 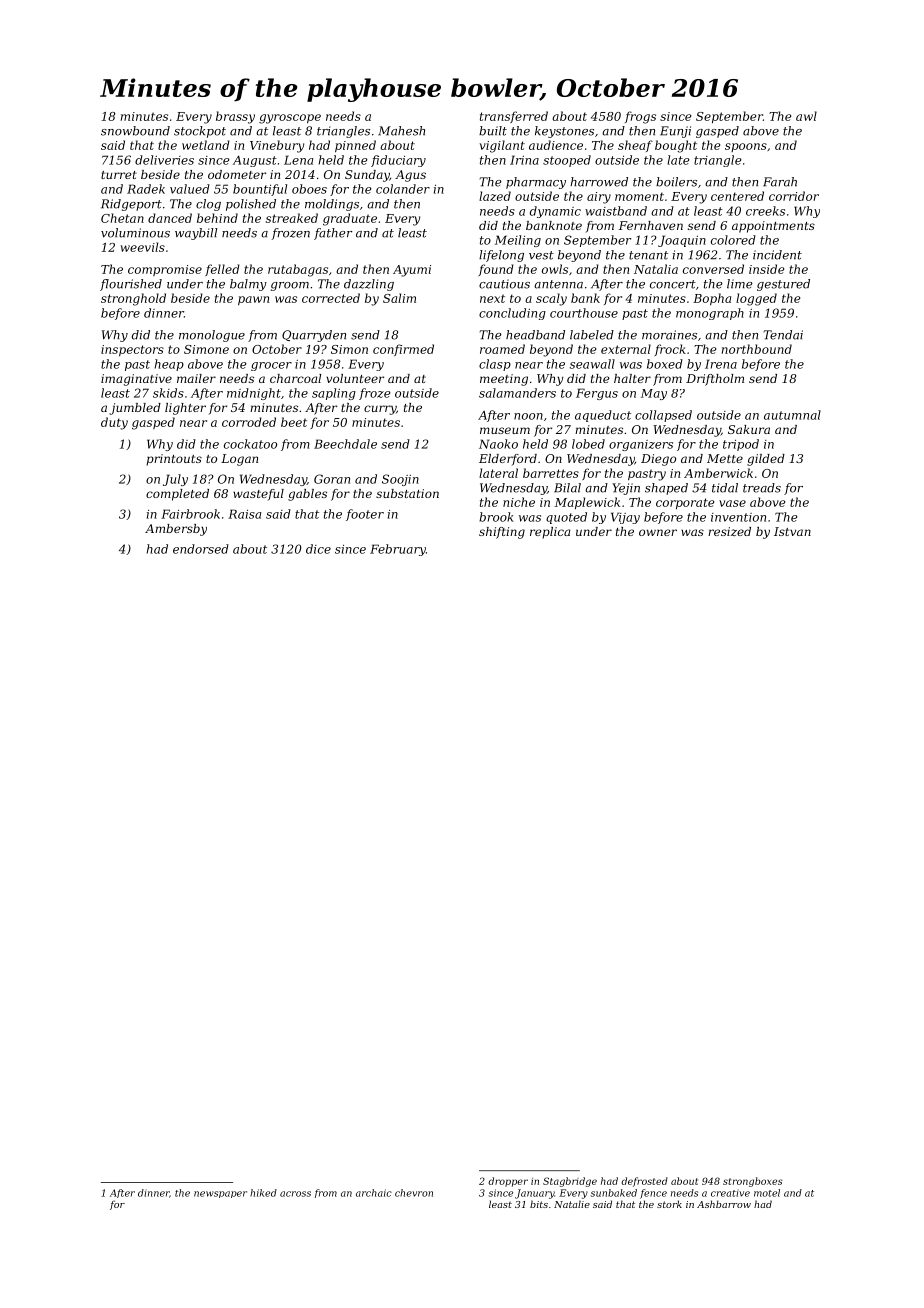 What do you see at coordinates (737, 196) in the image?
I see `centered` at bounding box center [737, 196].
